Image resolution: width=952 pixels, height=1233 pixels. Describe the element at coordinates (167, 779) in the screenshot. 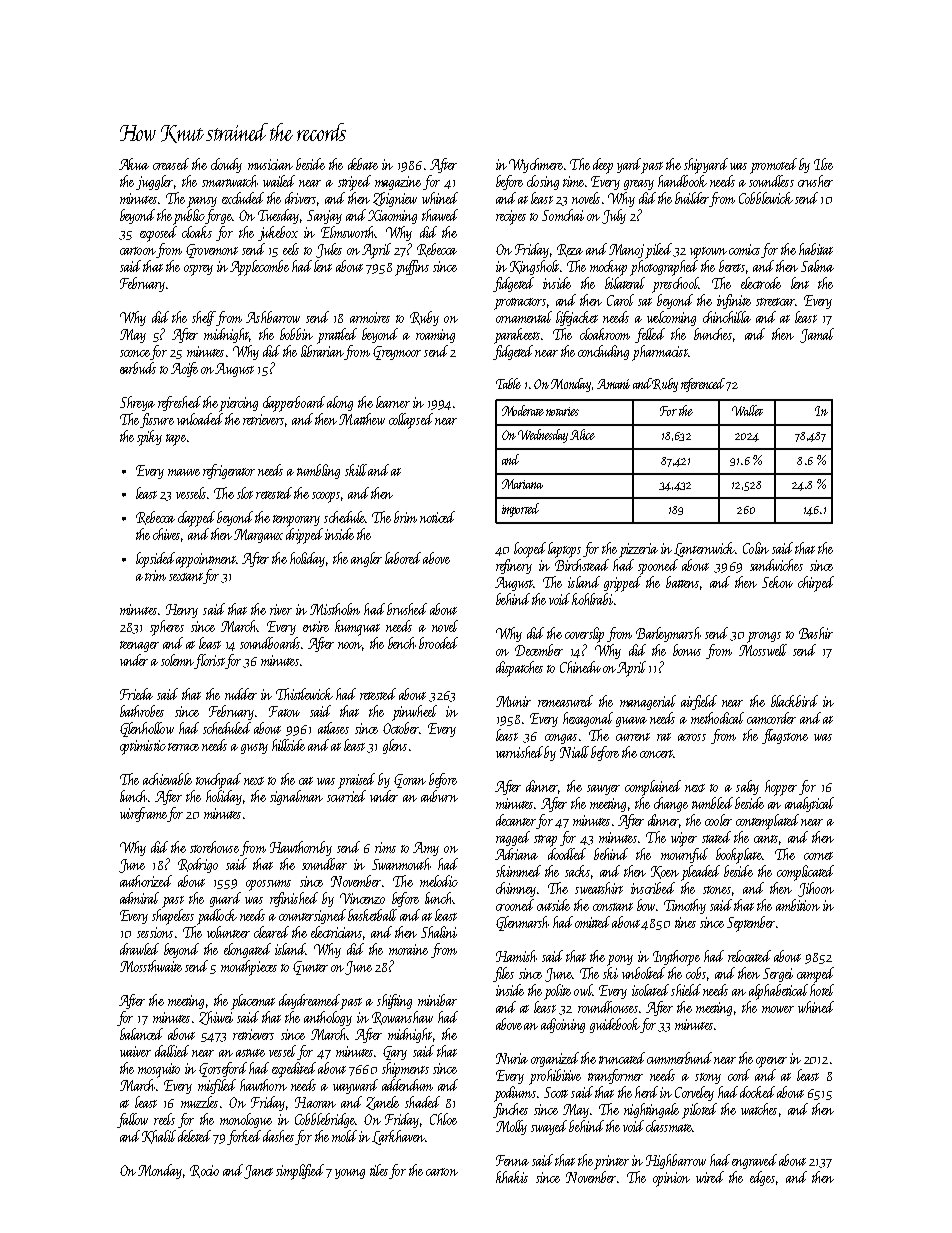

I see `achievable` at that location.
